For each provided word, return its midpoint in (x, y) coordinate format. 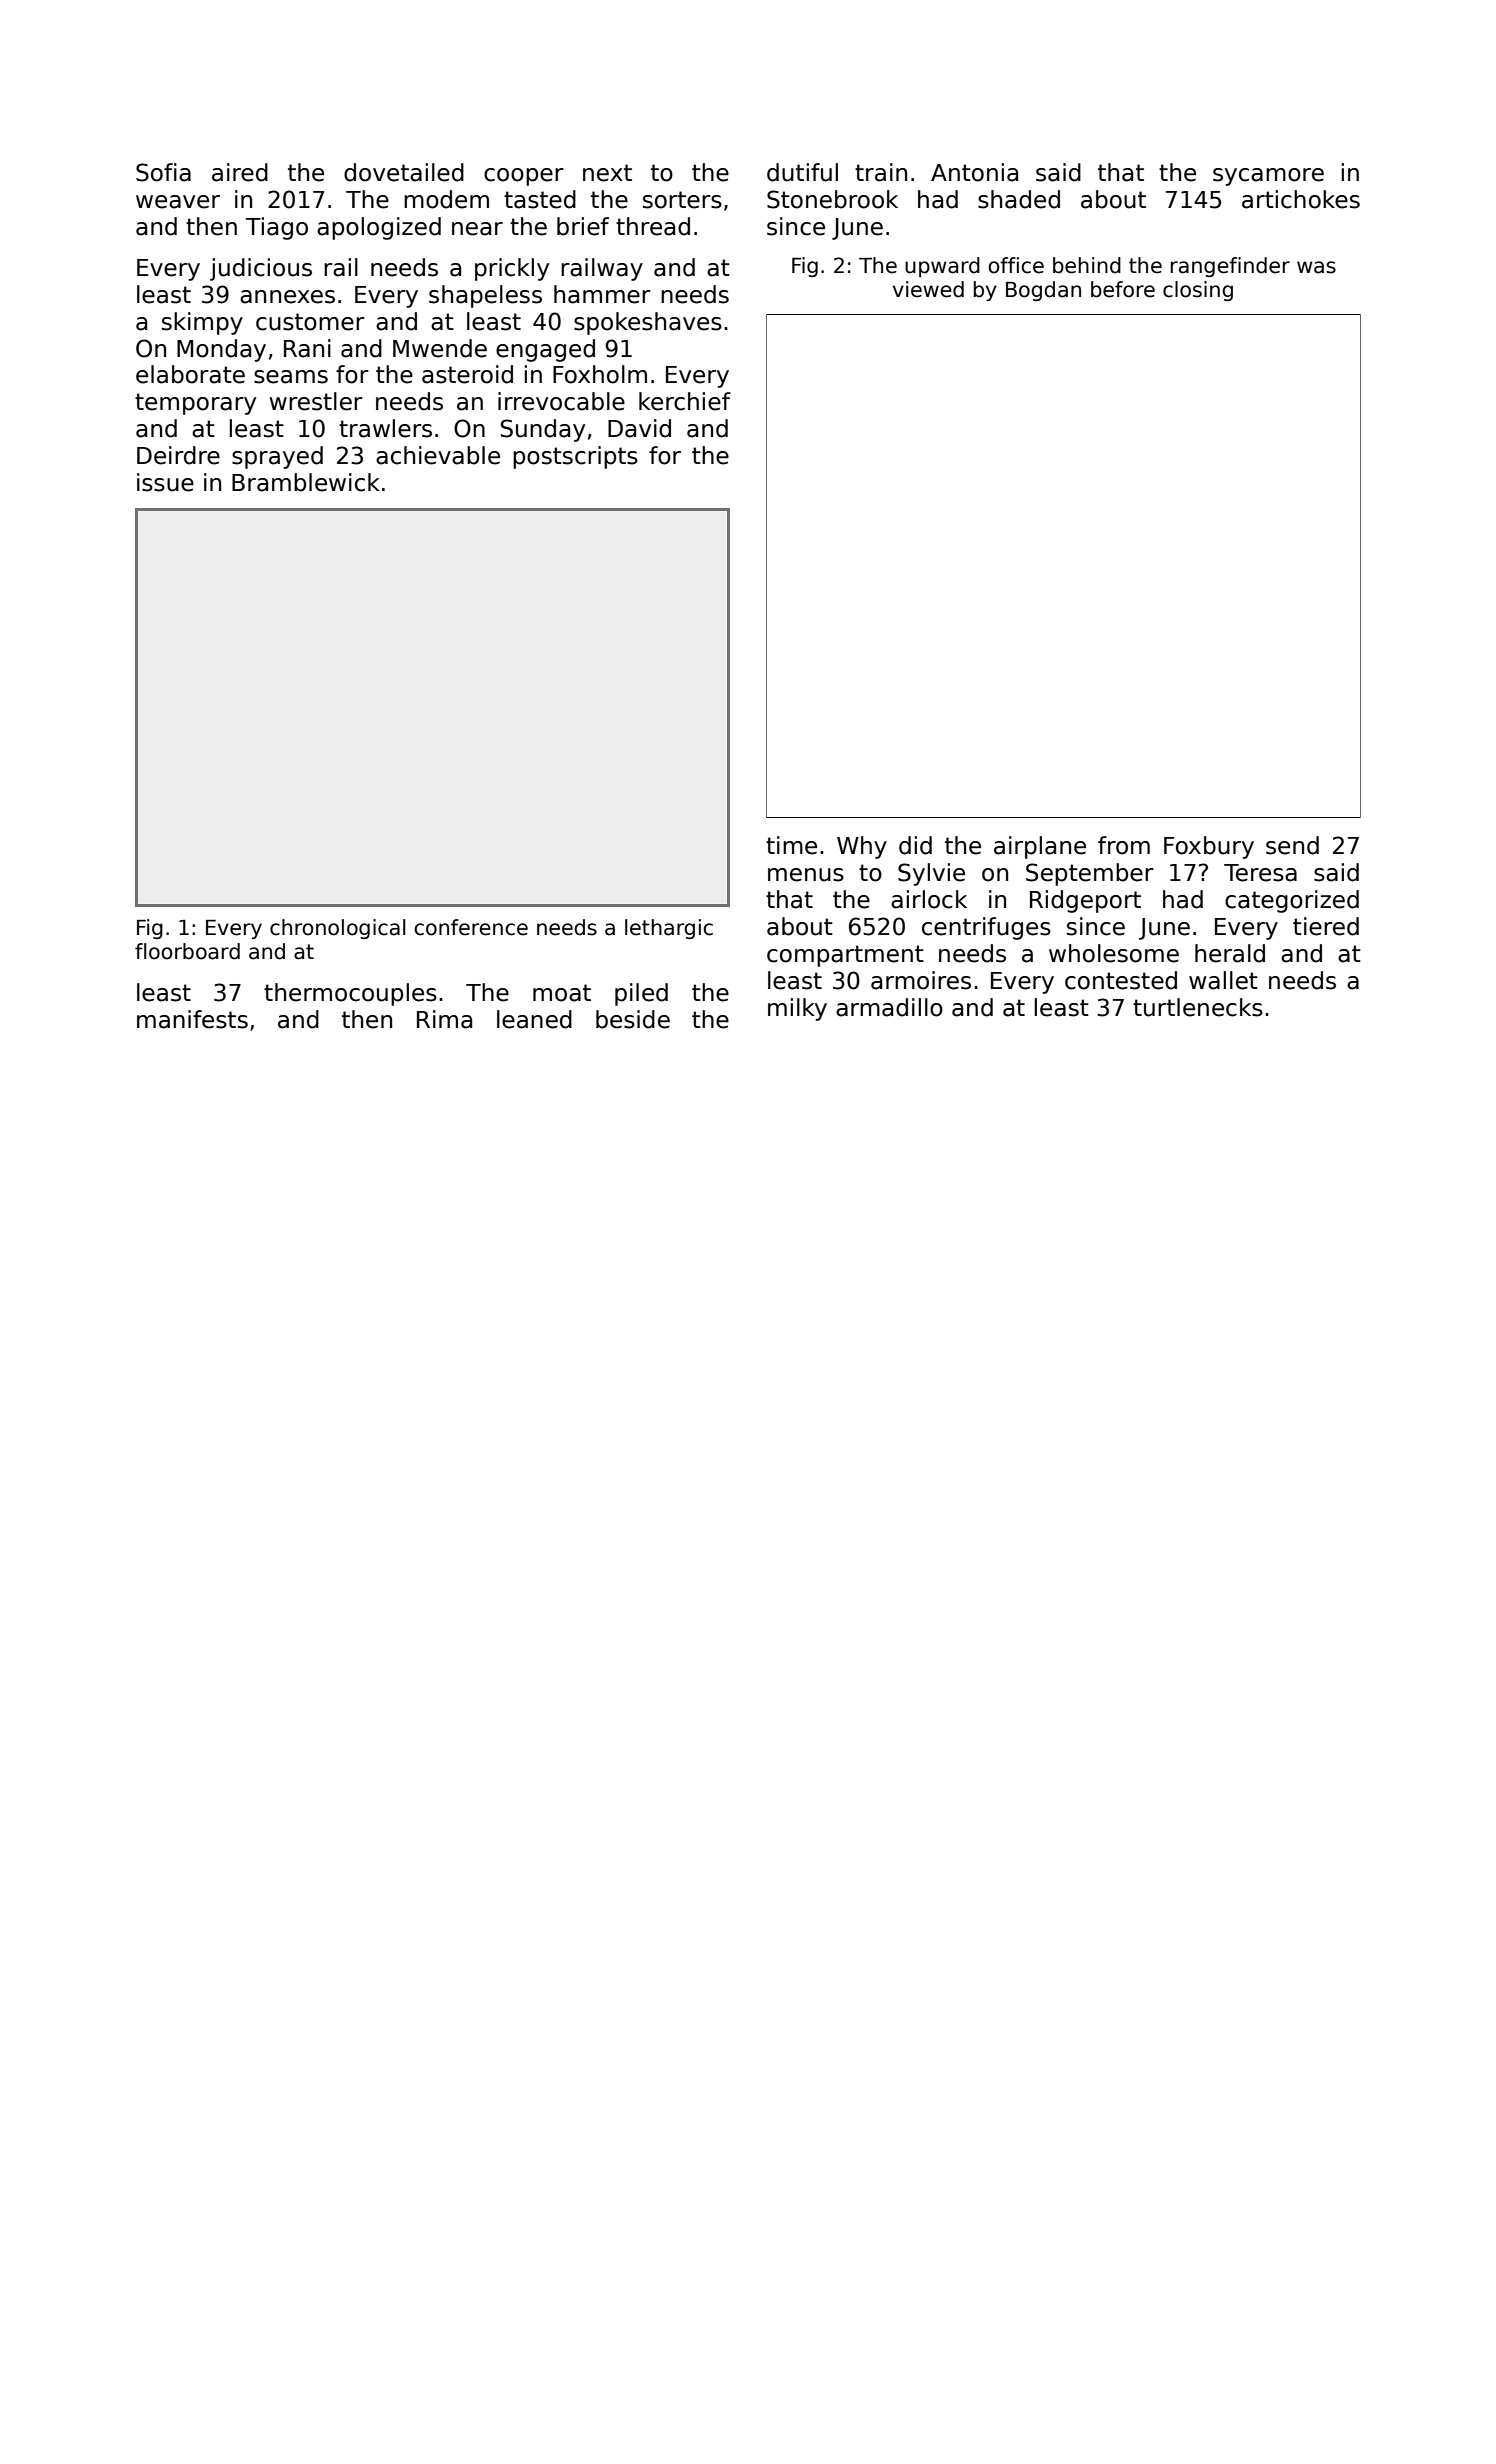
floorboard (187, 951)
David (639, 428)
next (607, 173)
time (791, 845)
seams (291, 377)
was (1316, 267)
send (1292, 845)
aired (240, 172)
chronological (337, 929)
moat (562, 993)
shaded (1019, 199)
